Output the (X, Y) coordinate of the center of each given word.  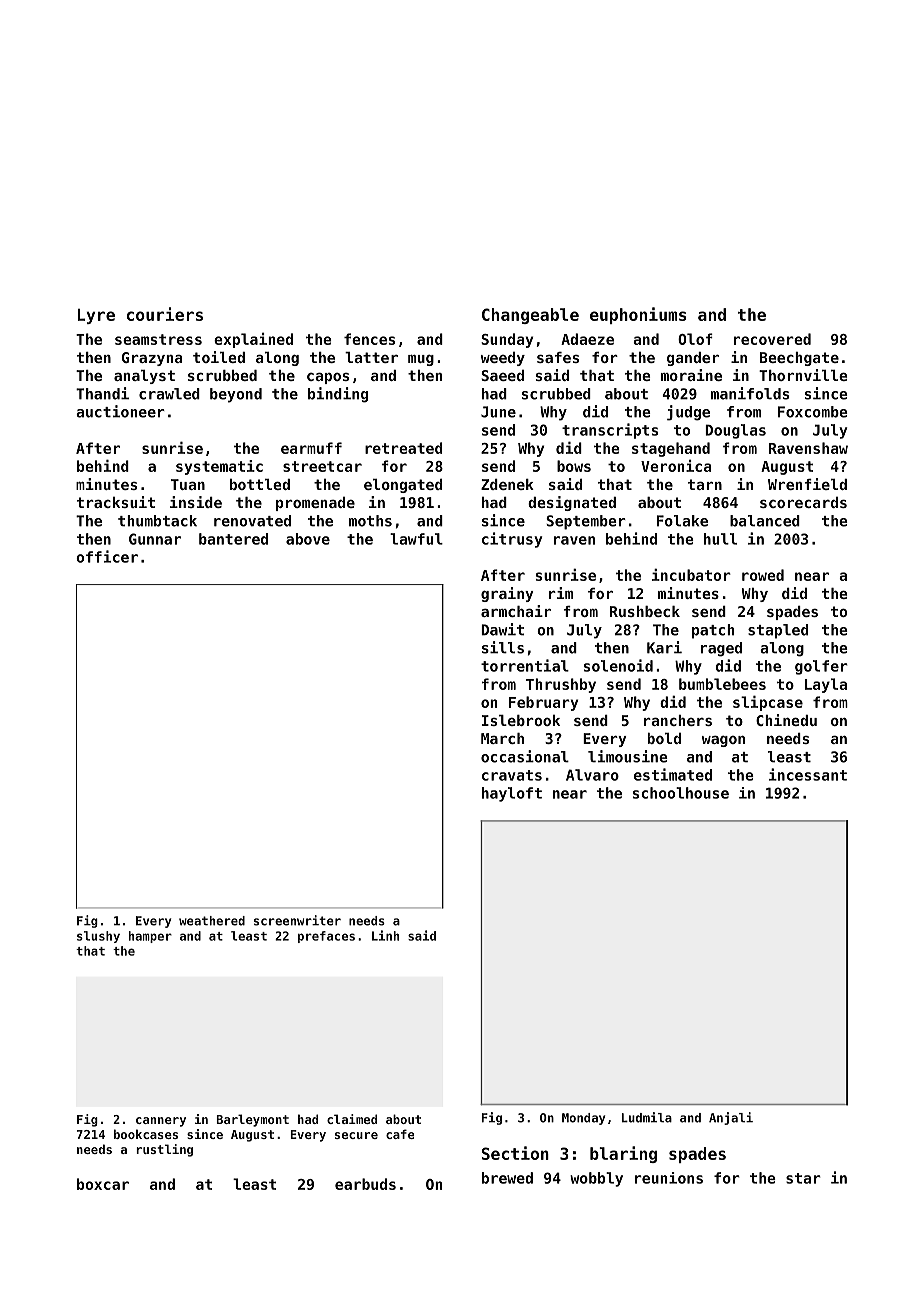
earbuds (365, 1184)
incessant (808, 774)
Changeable (530, 316)
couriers (165, 314)
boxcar (103, 1184)
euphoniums (638, 315)
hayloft (512, 794)
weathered (212, 921)
